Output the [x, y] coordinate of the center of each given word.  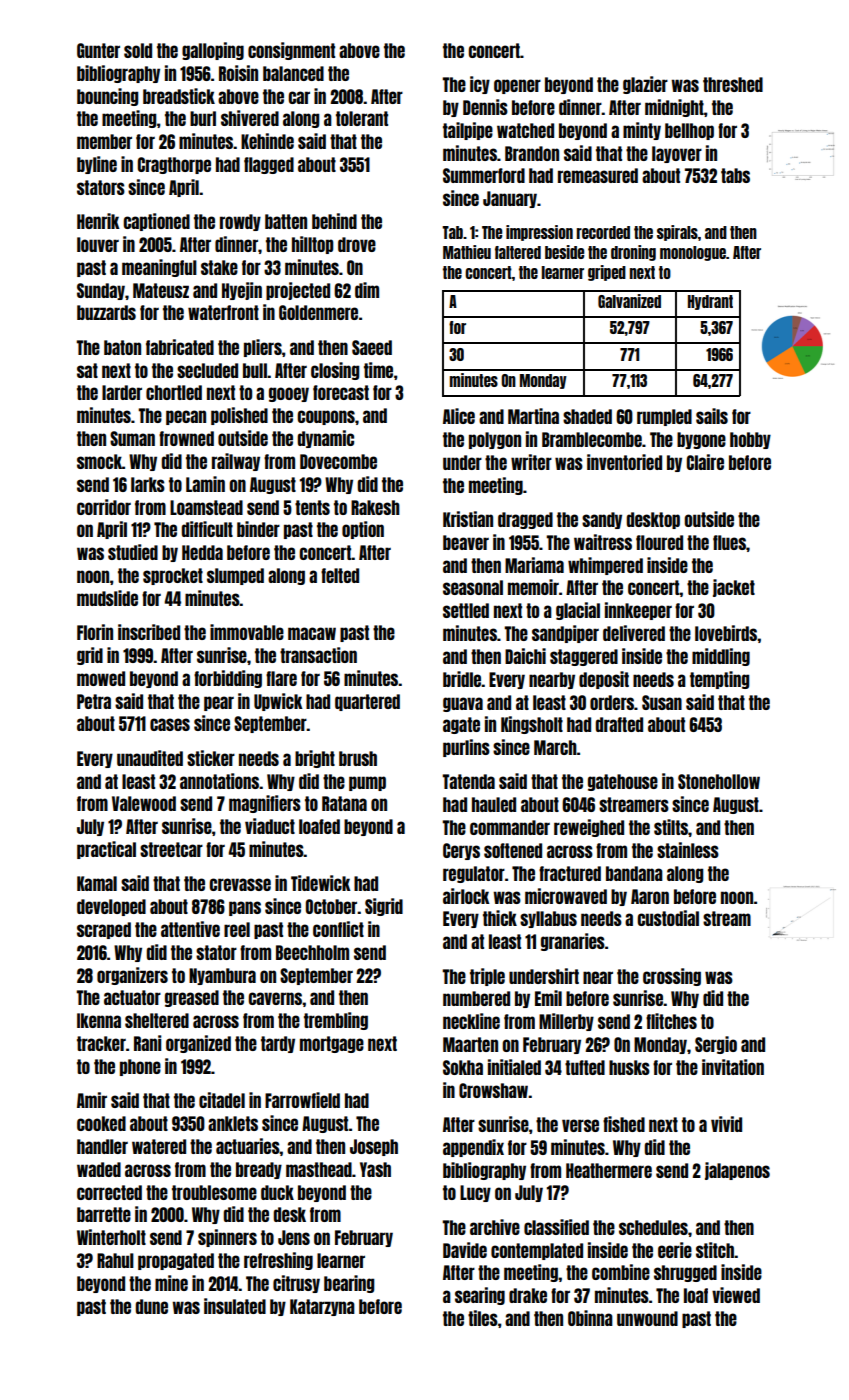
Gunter [98, 50]
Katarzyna [322, 1307]
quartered [367, 702]
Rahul [115, 1260]
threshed [733, 84]
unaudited [150, 758]
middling [721, 657]
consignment [291, 51]
